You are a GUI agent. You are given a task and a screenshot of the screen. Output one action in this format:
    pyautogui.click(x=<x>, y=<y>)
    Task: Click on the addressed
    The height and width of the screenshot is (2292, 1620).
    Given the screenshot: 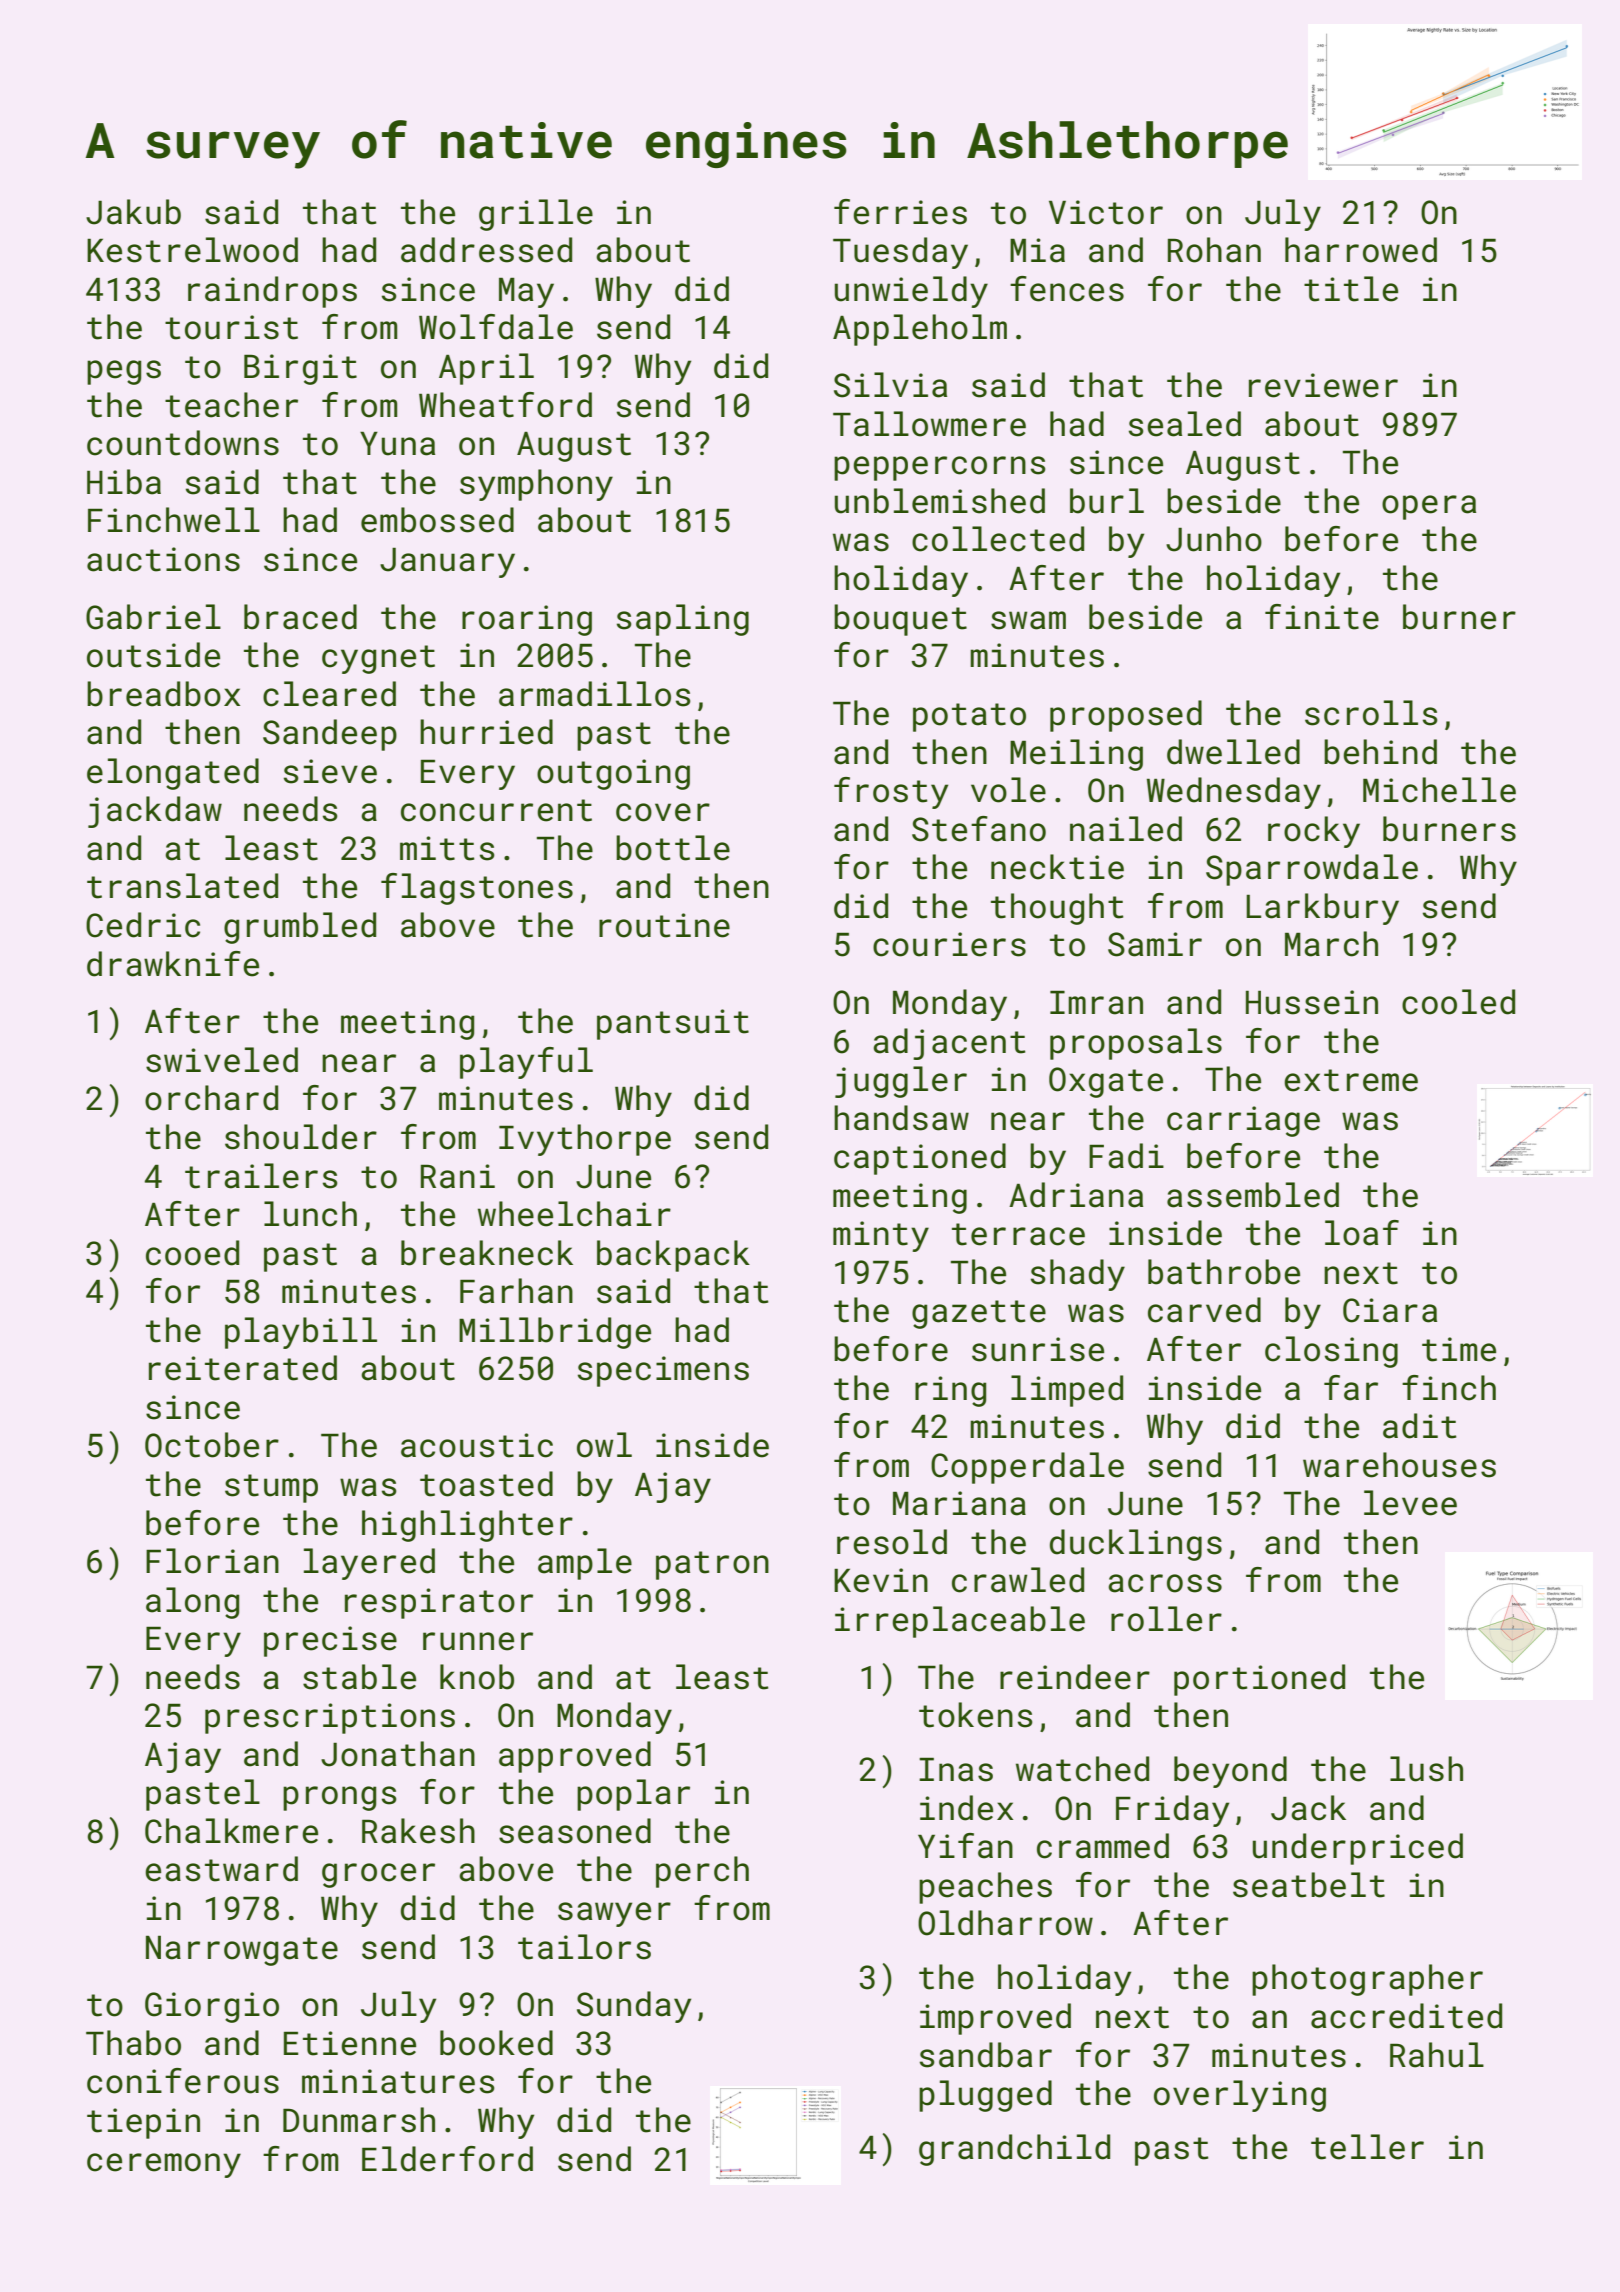 What is the action you would take?
    pyautogui.click(x=486, y=250)
